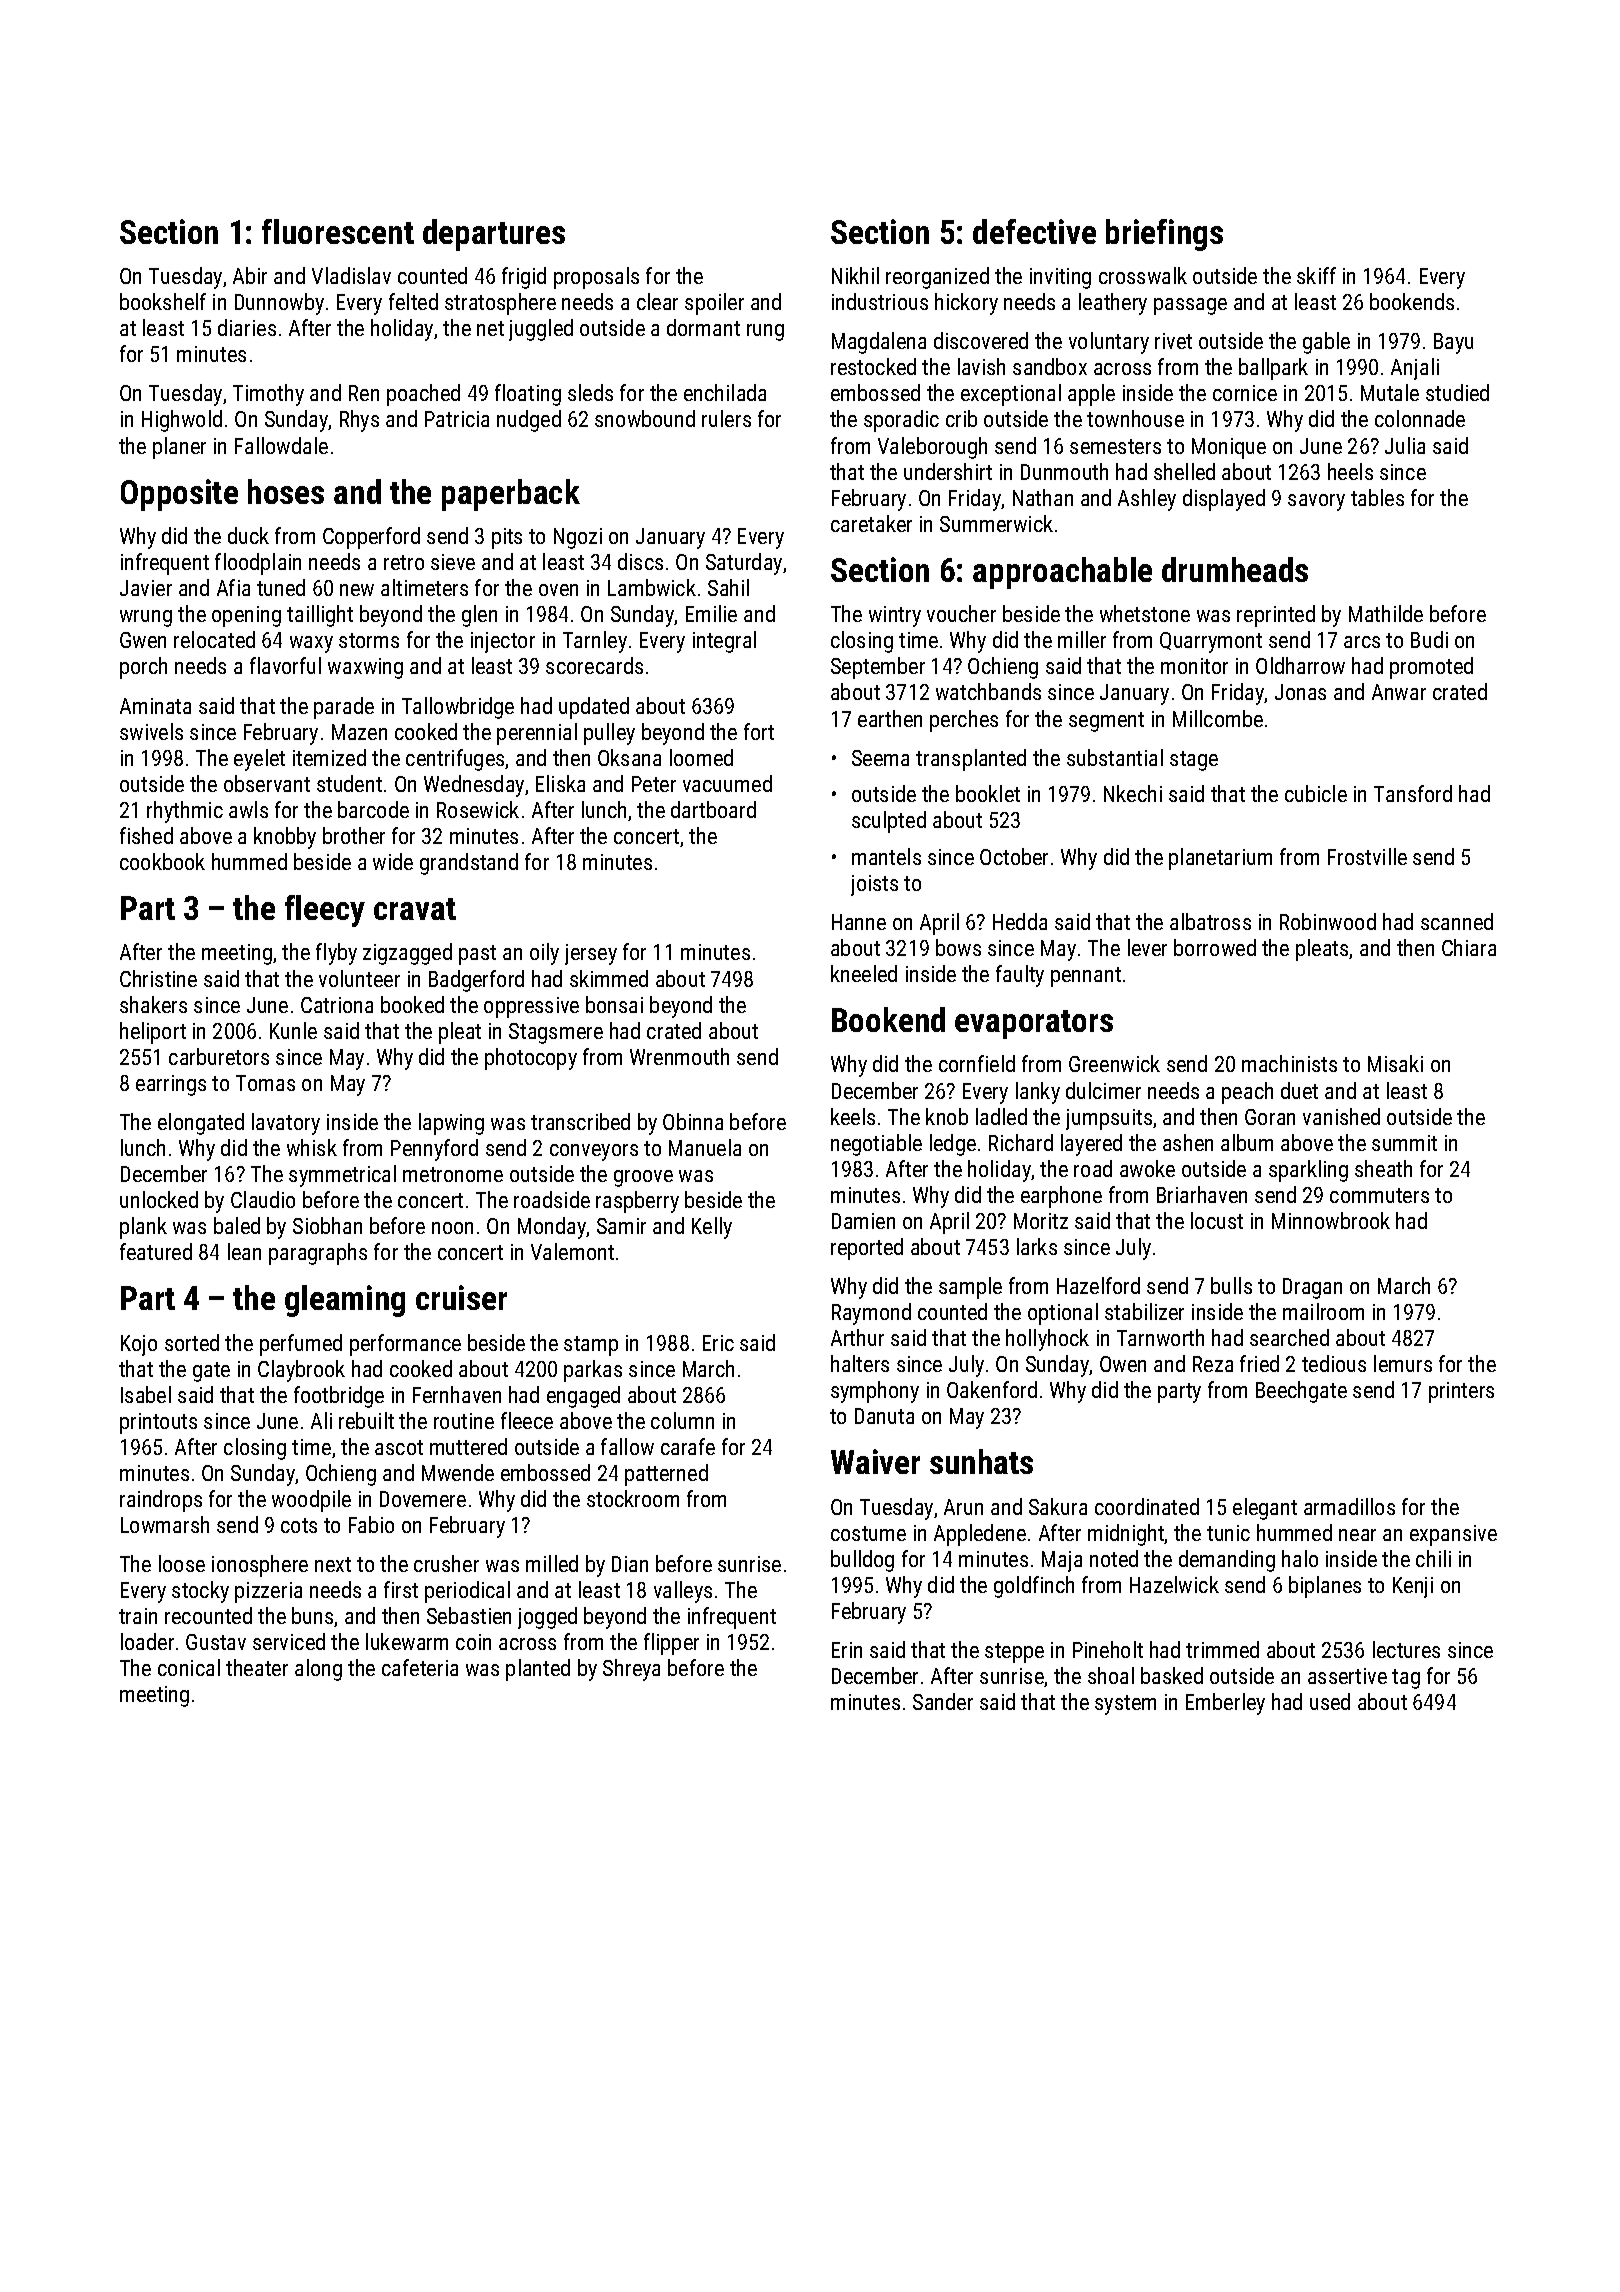 This screenshot has height=2292, width=1620. I want to click on October, so click(1014, 856).
